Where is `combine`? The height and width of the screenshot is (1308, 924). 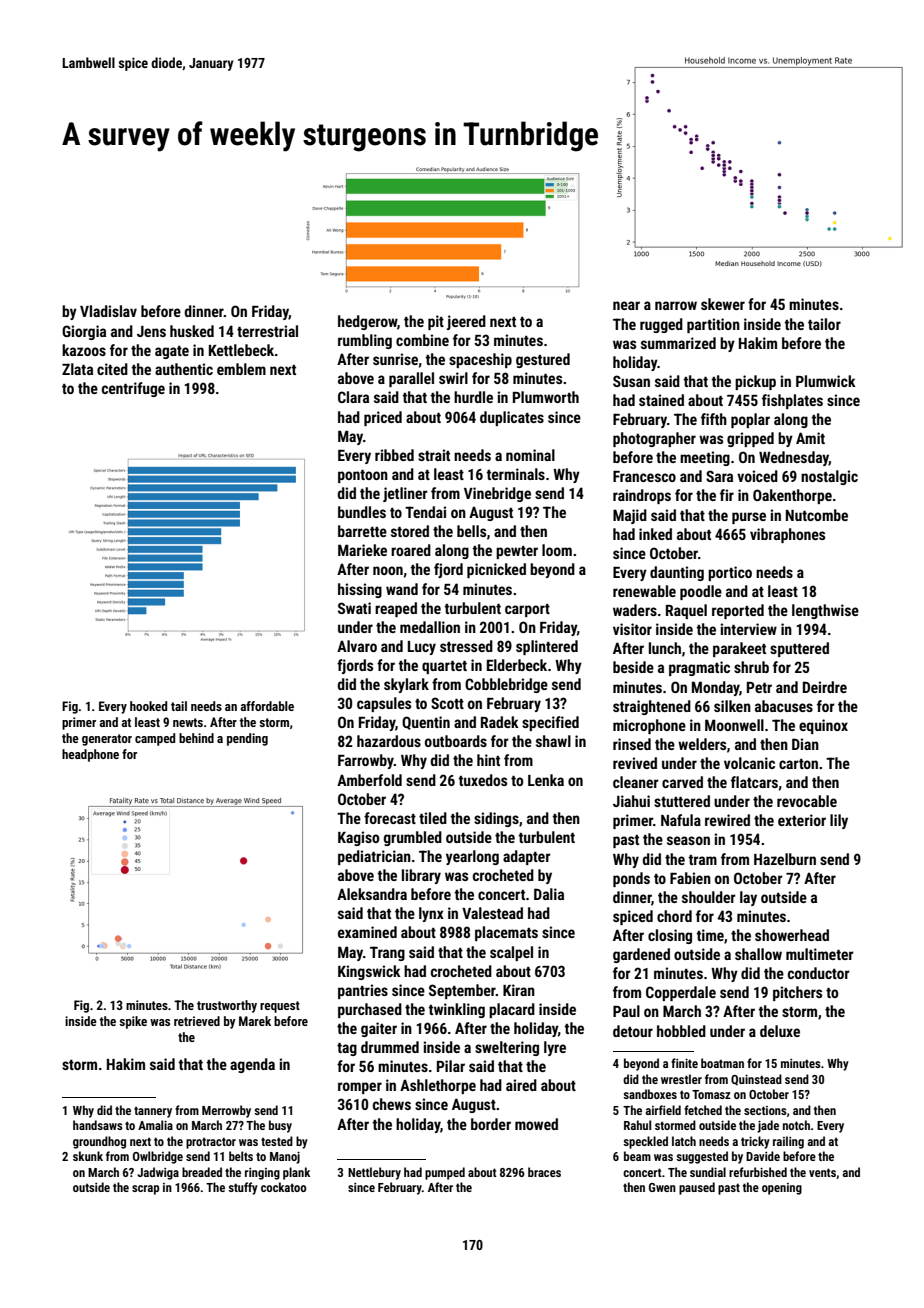 combine is located at coordinates (422, 340).
